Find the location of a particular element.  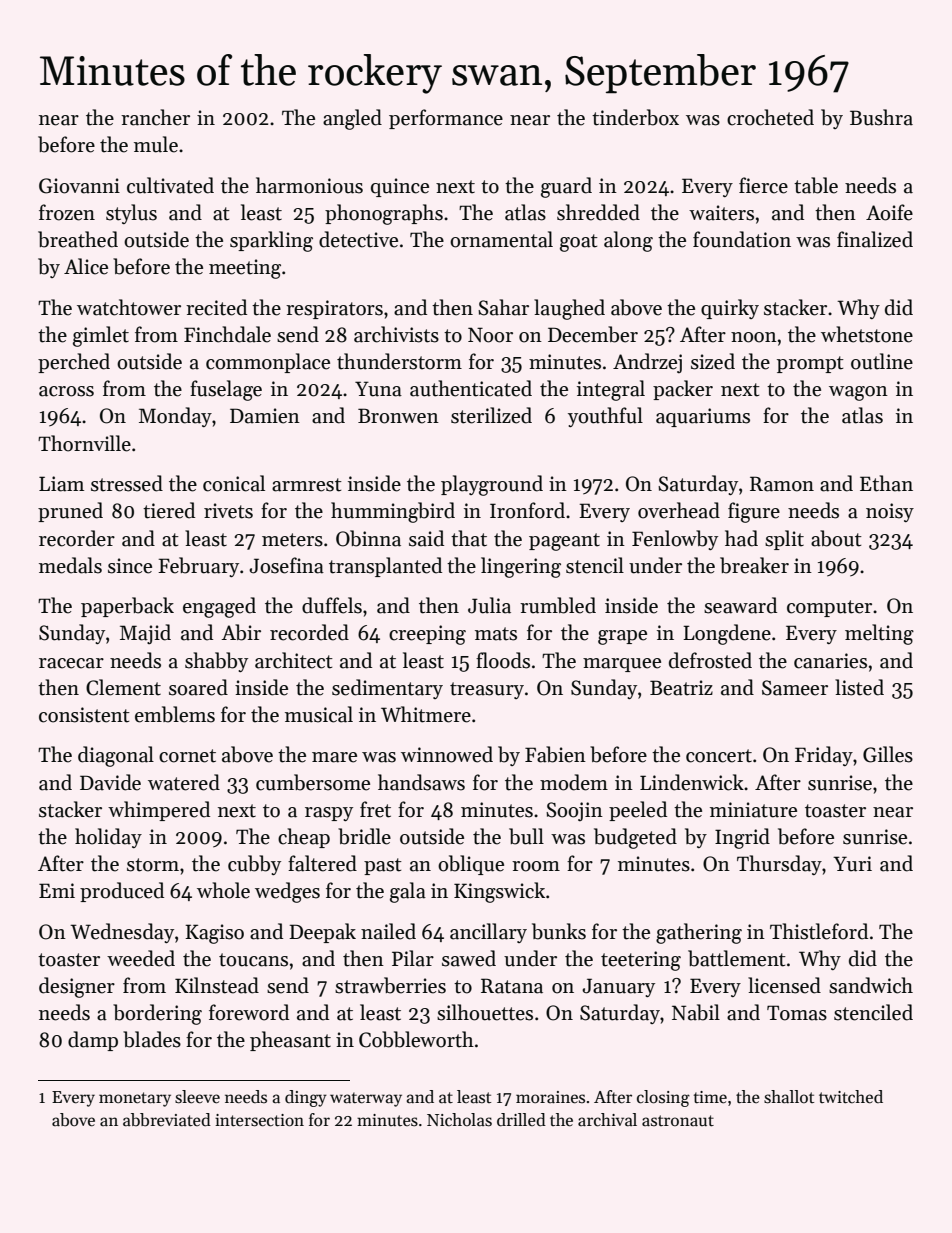

racecar is located at coordinates (71, 663).
